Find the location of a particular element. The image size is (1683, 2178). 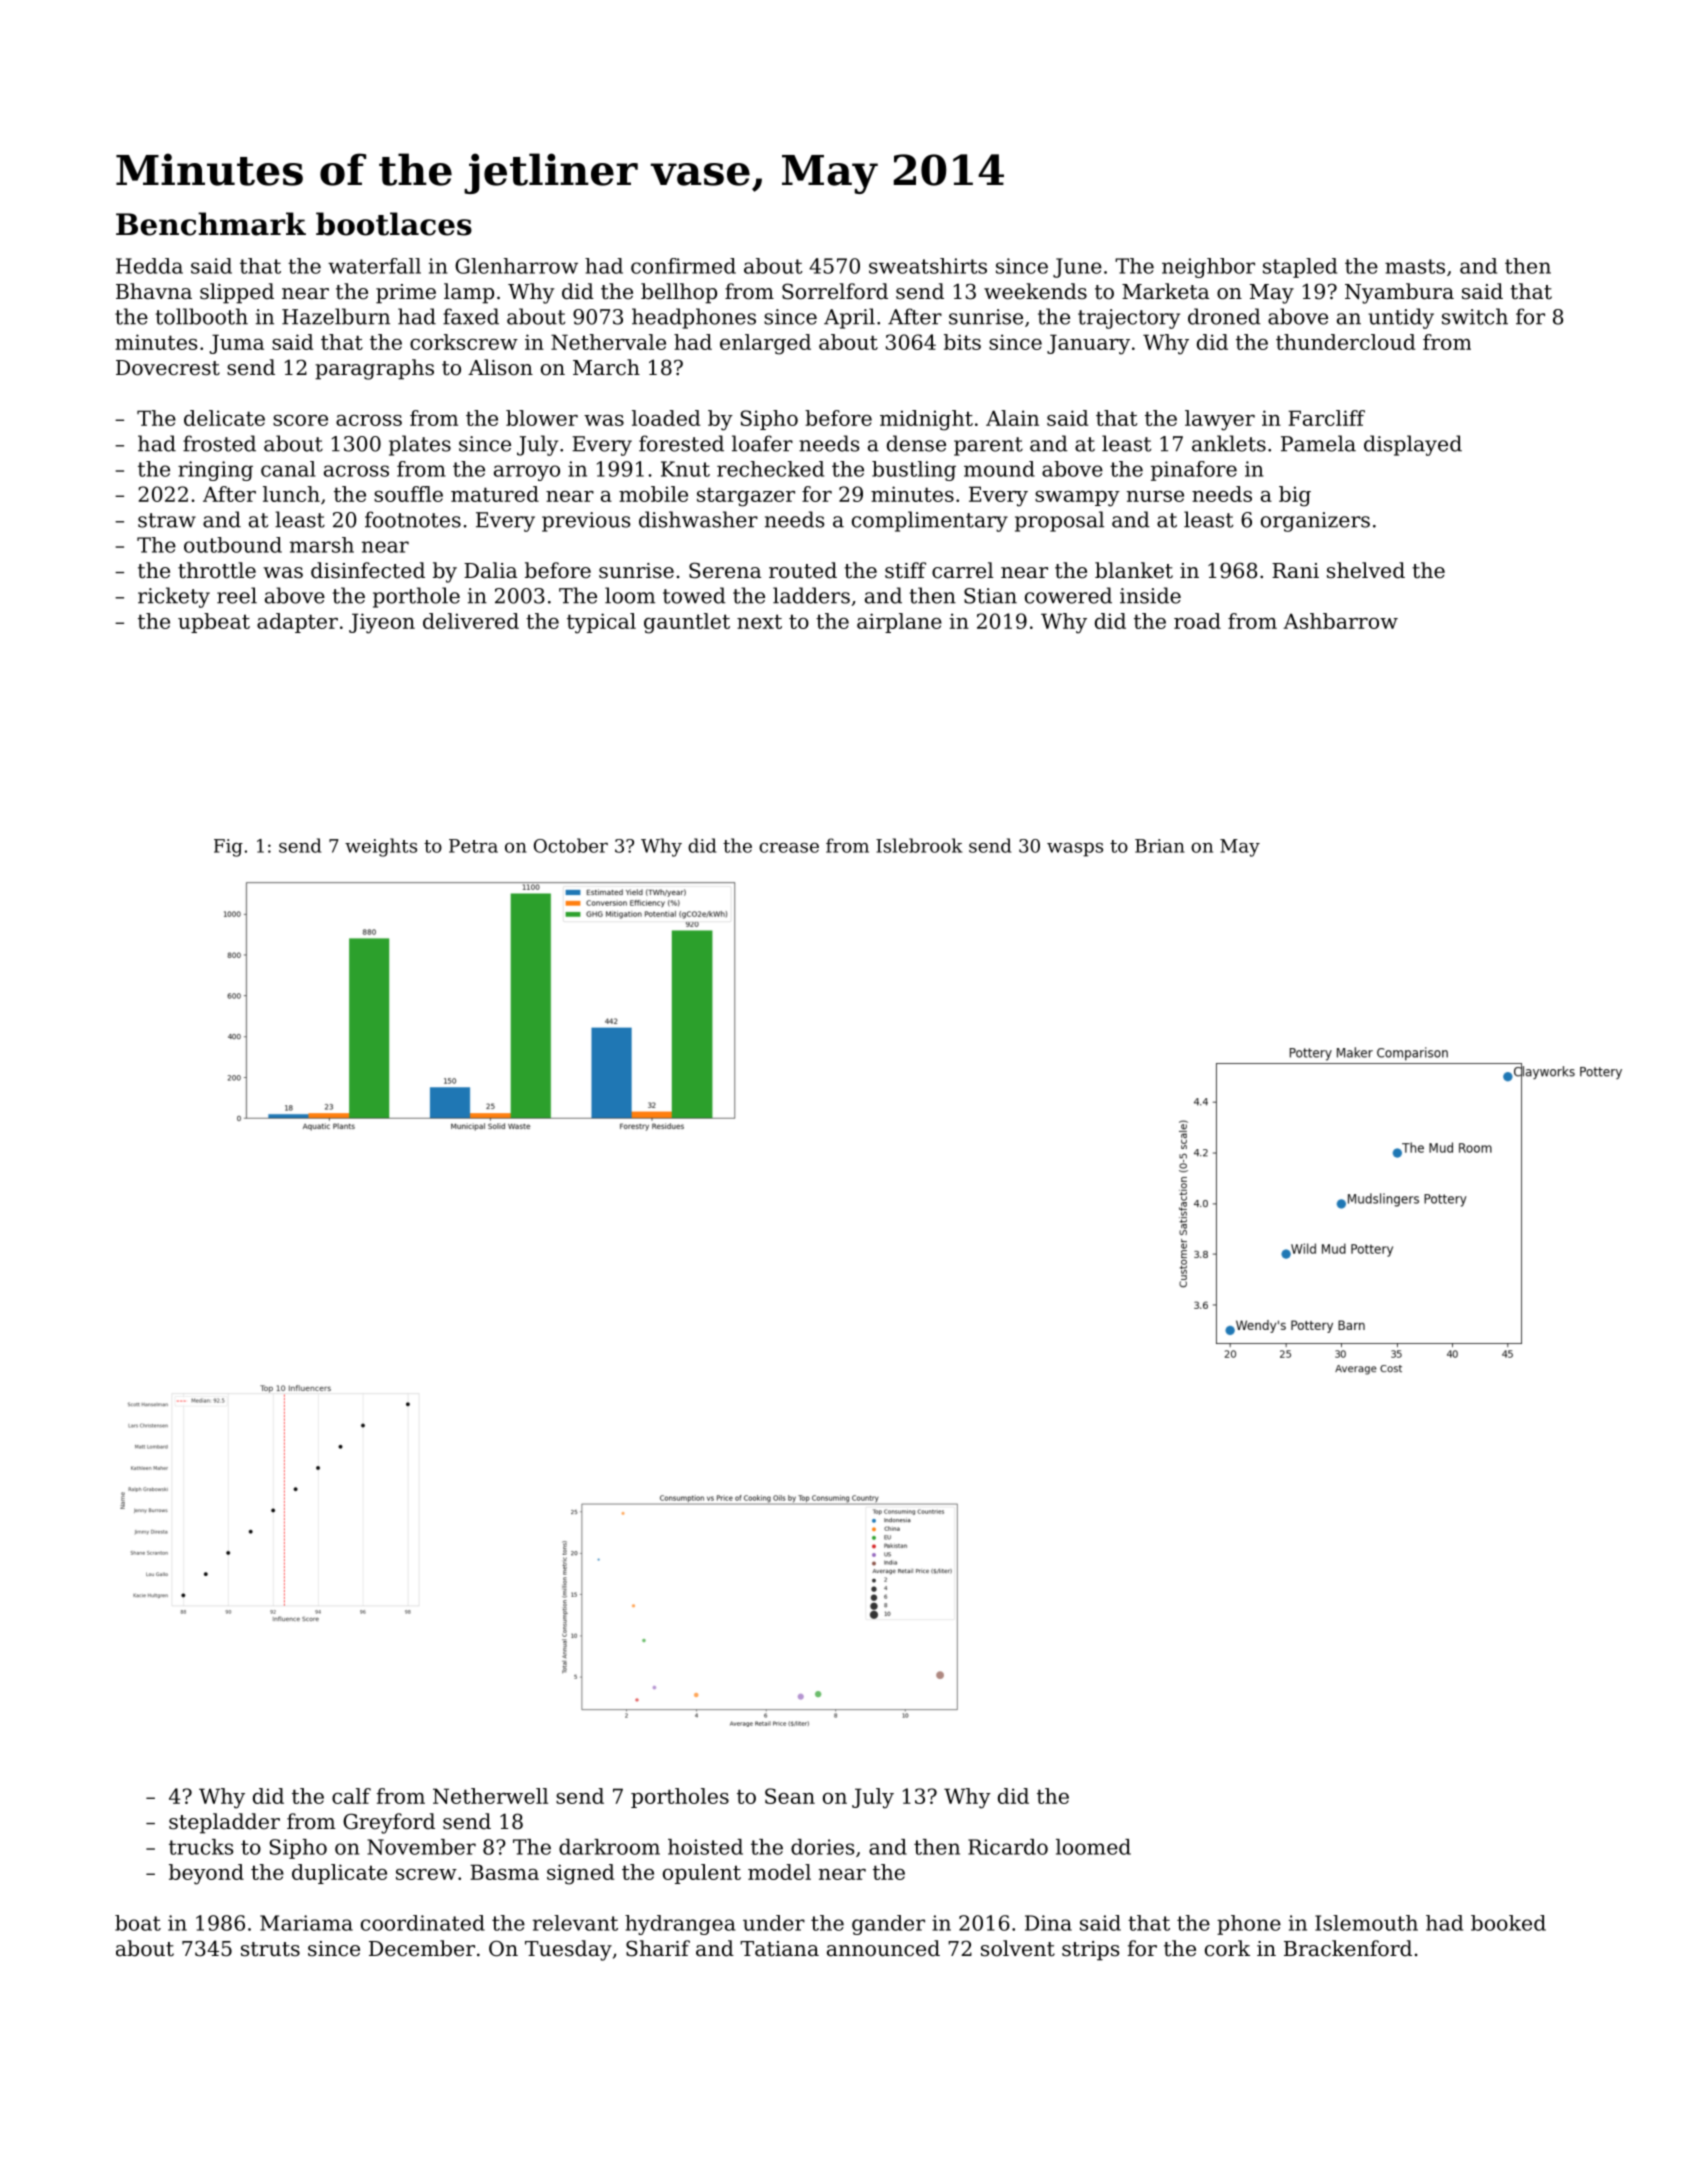

Hedda is located at coordinates (149, 266).
